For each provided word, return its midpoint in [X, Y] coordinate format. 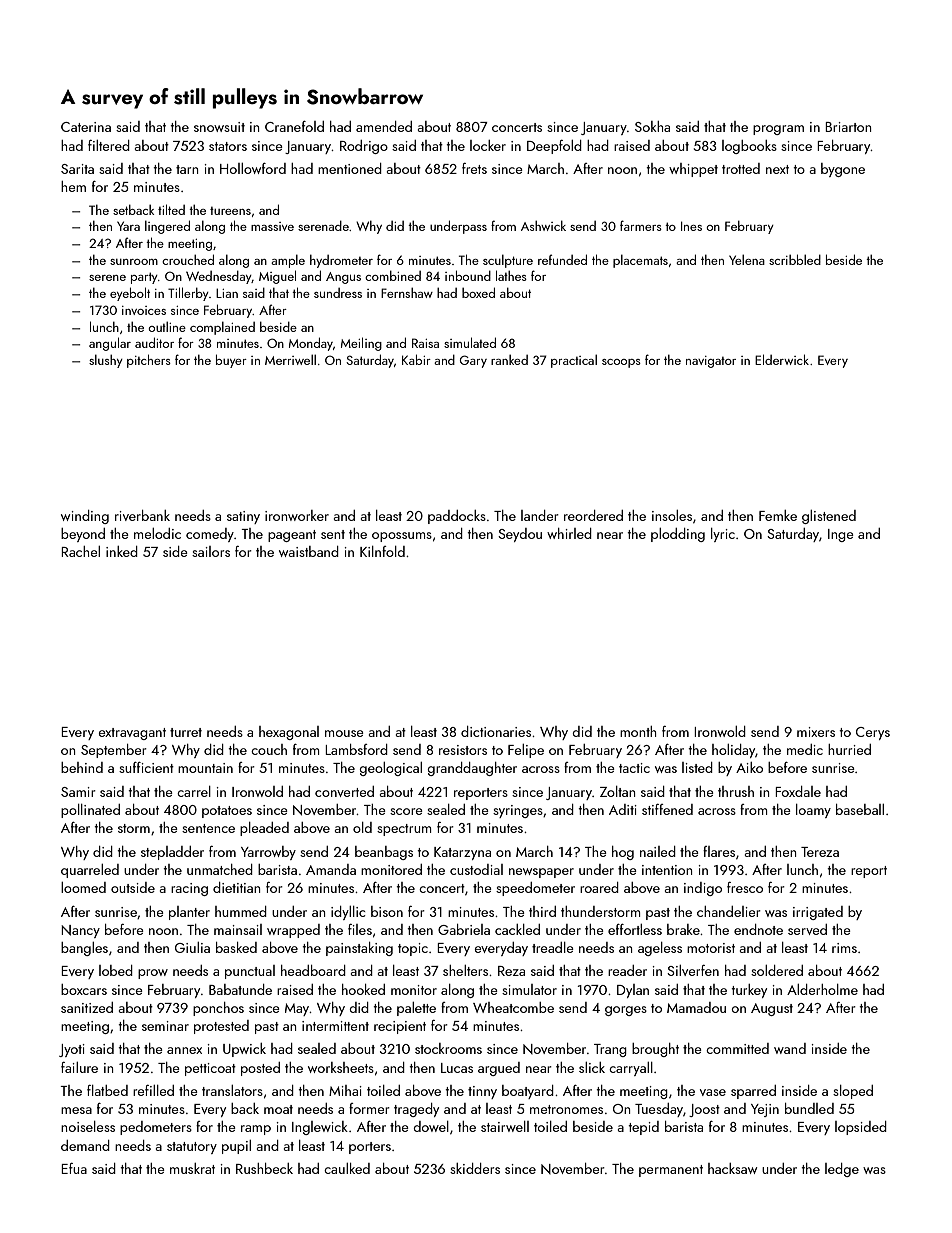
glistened [829, 517]
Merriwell [290, 359]
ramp [256, 1130]
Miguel [277, 277]
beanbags [384, 853]
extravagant [132, 734]
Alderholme [822, 989]
